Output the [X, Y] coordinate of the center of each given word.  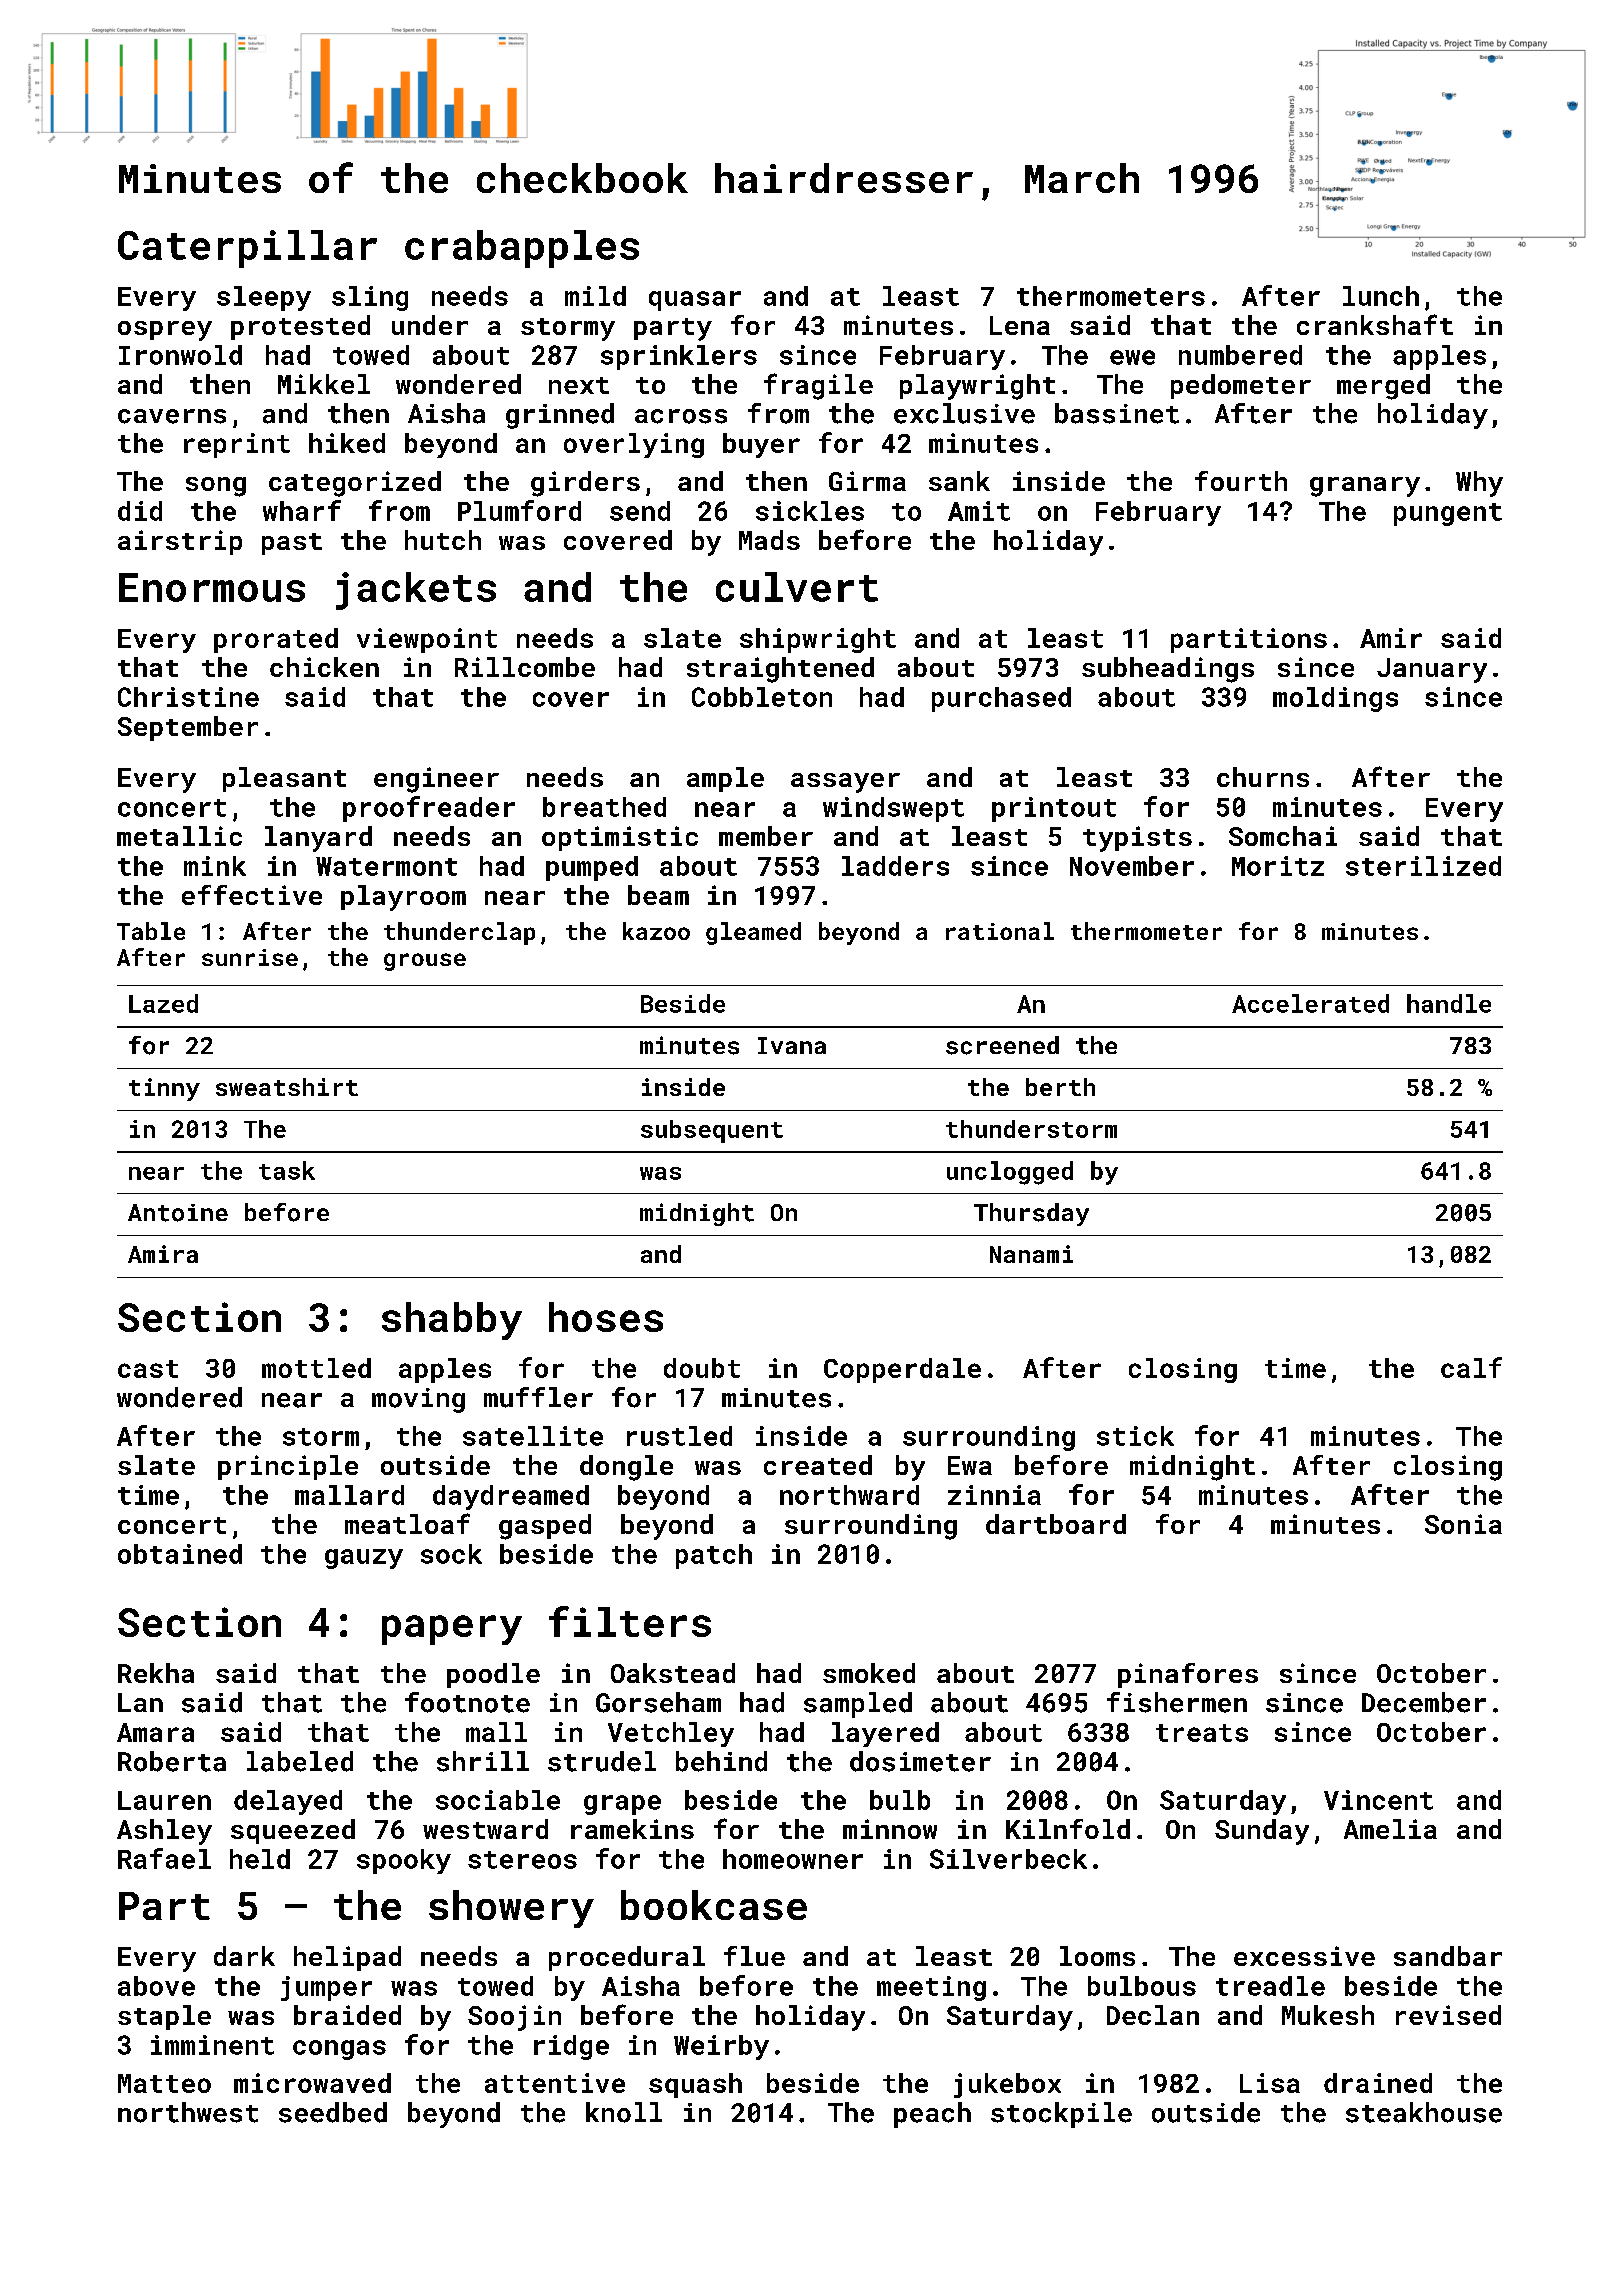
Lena [1020, 325]
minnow [890, 1829]
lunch [1381, 296]
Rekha [156, 1673]
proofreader [429, 809]
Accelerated [1310, 1003]
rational [1000, 931]
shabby [452, 1321]
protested [300, 327]
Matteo [164, 2083]
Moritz [1278, 866]
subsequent [712, 1131]
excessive [1304, 1956]
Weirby [721, 2047]
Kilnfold [1068, 1829]
